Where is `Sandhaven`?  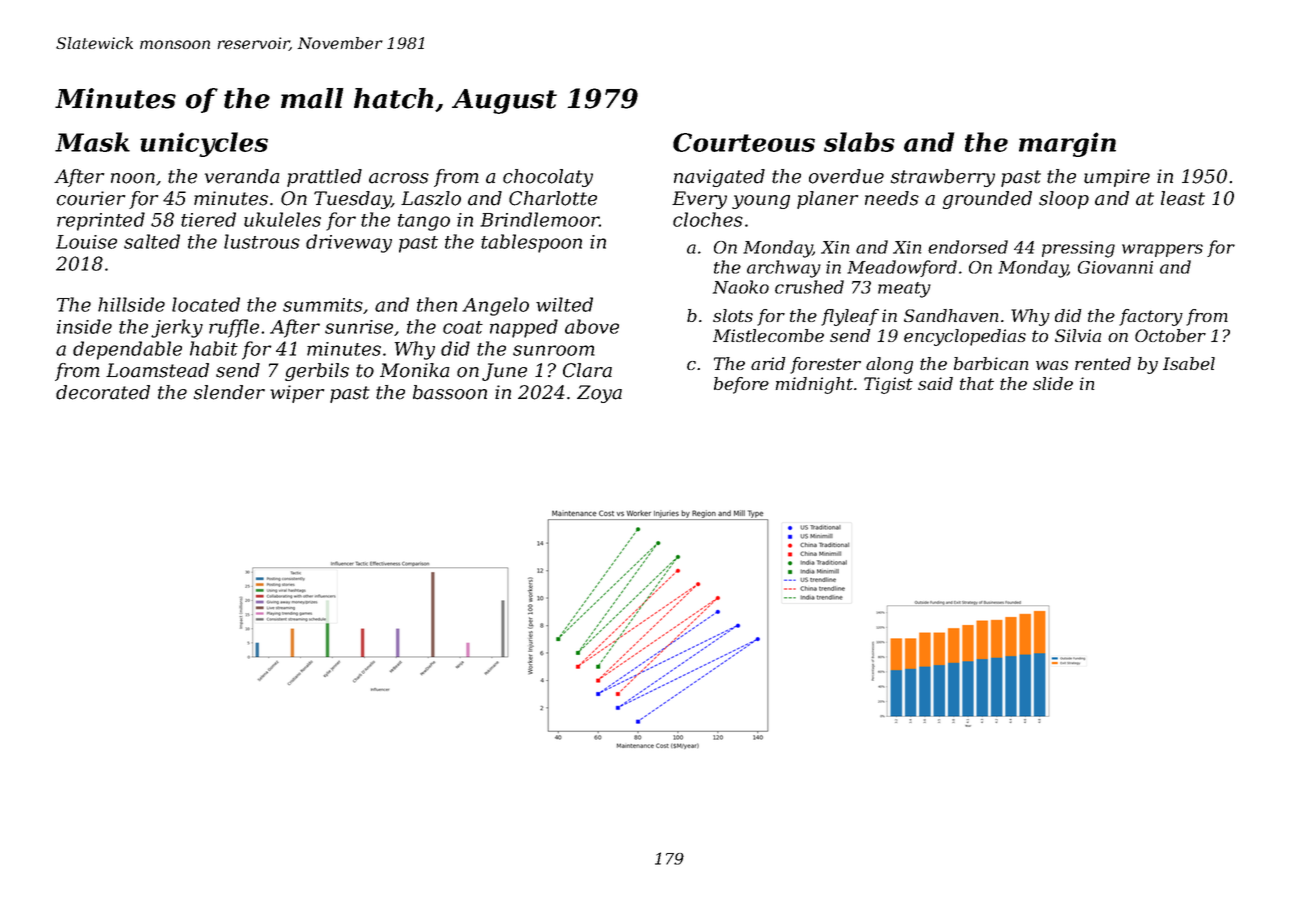
Sandhaven is located at coordinates (951, 315).
